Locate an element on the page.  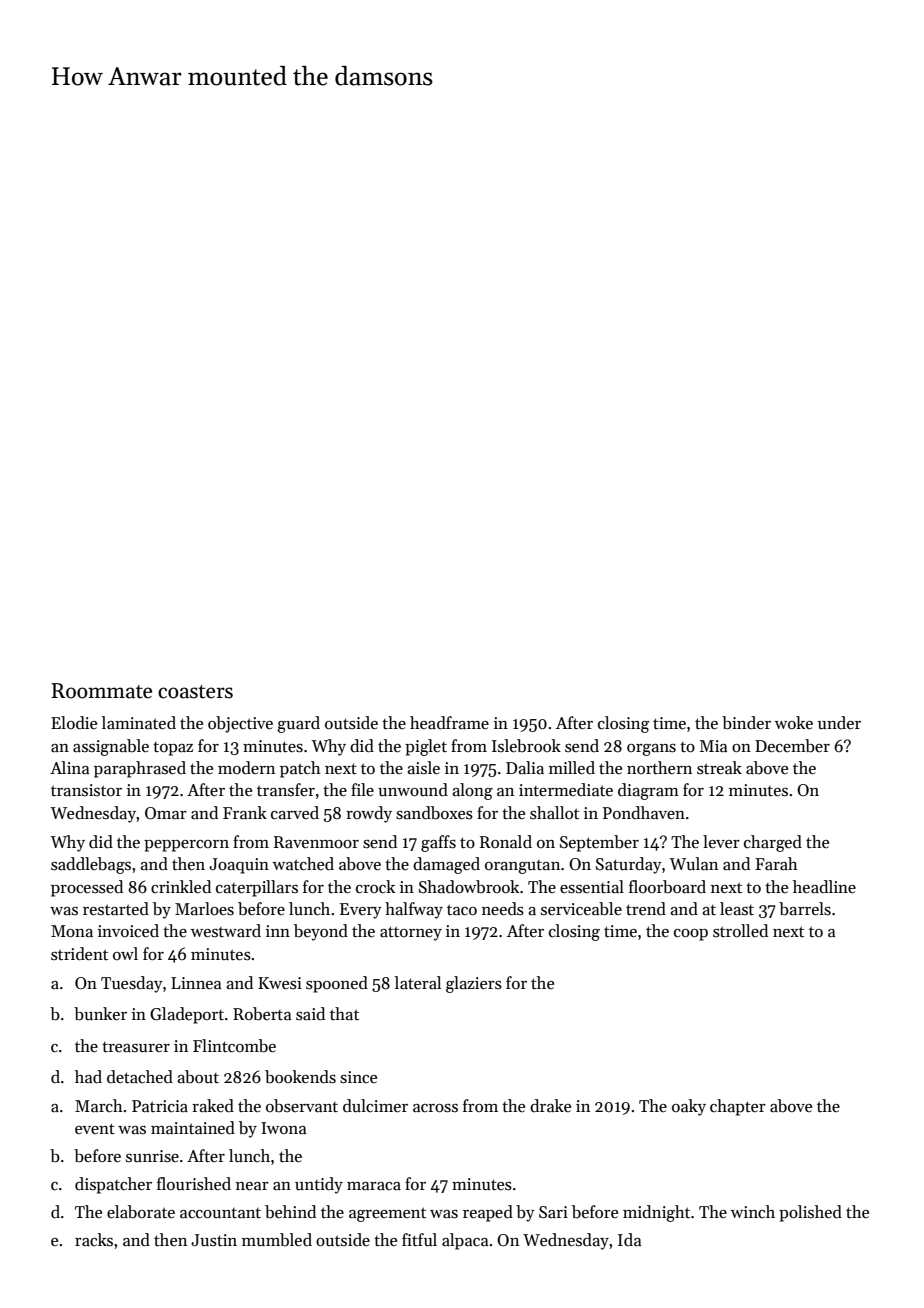
headframe is located at coordinates (449, 723).
